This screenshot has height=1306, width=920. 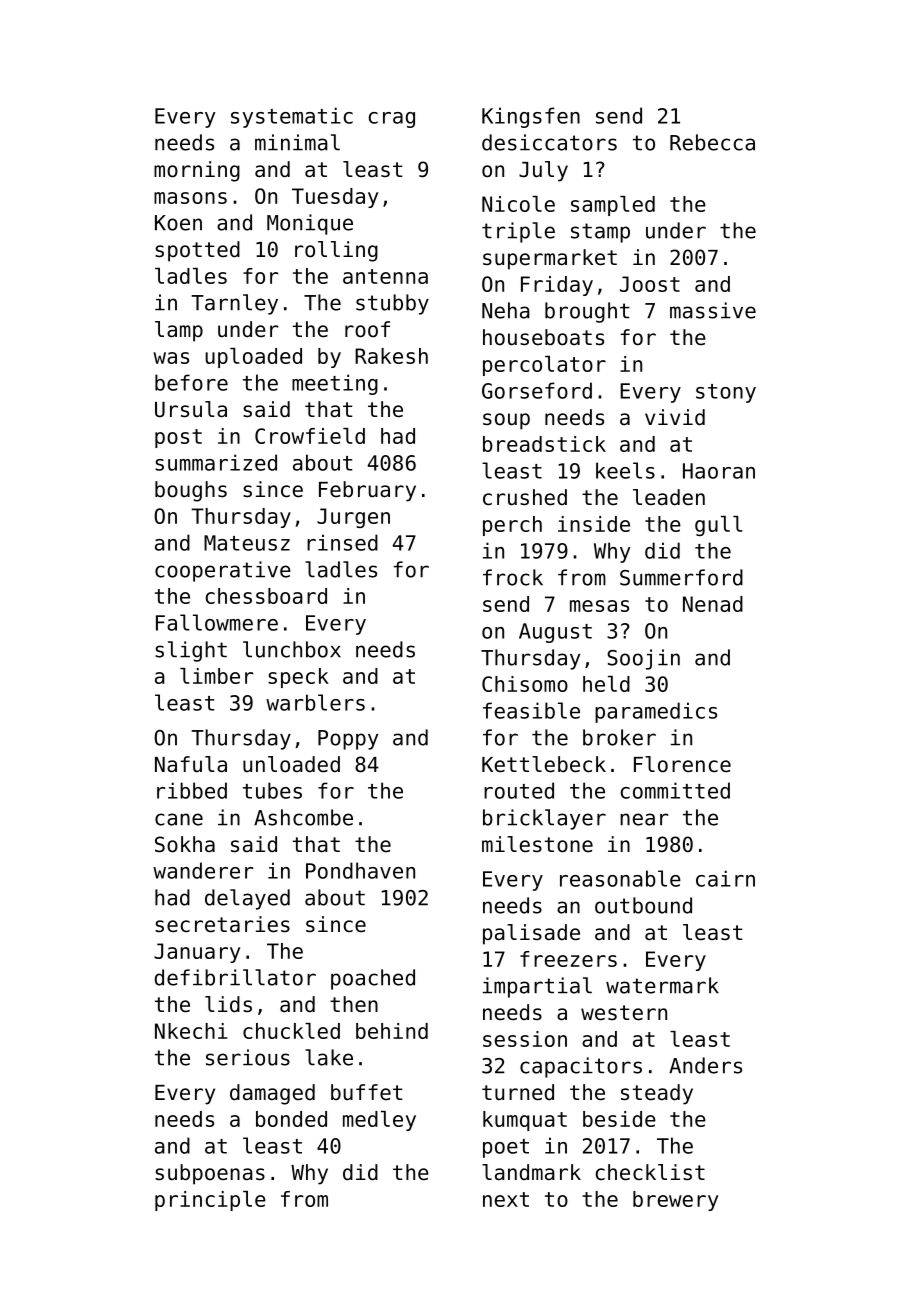 What do you see at coordinates (348, 740) in the screenshot?
I see `Poppy` at bounding box center [348, 740].
